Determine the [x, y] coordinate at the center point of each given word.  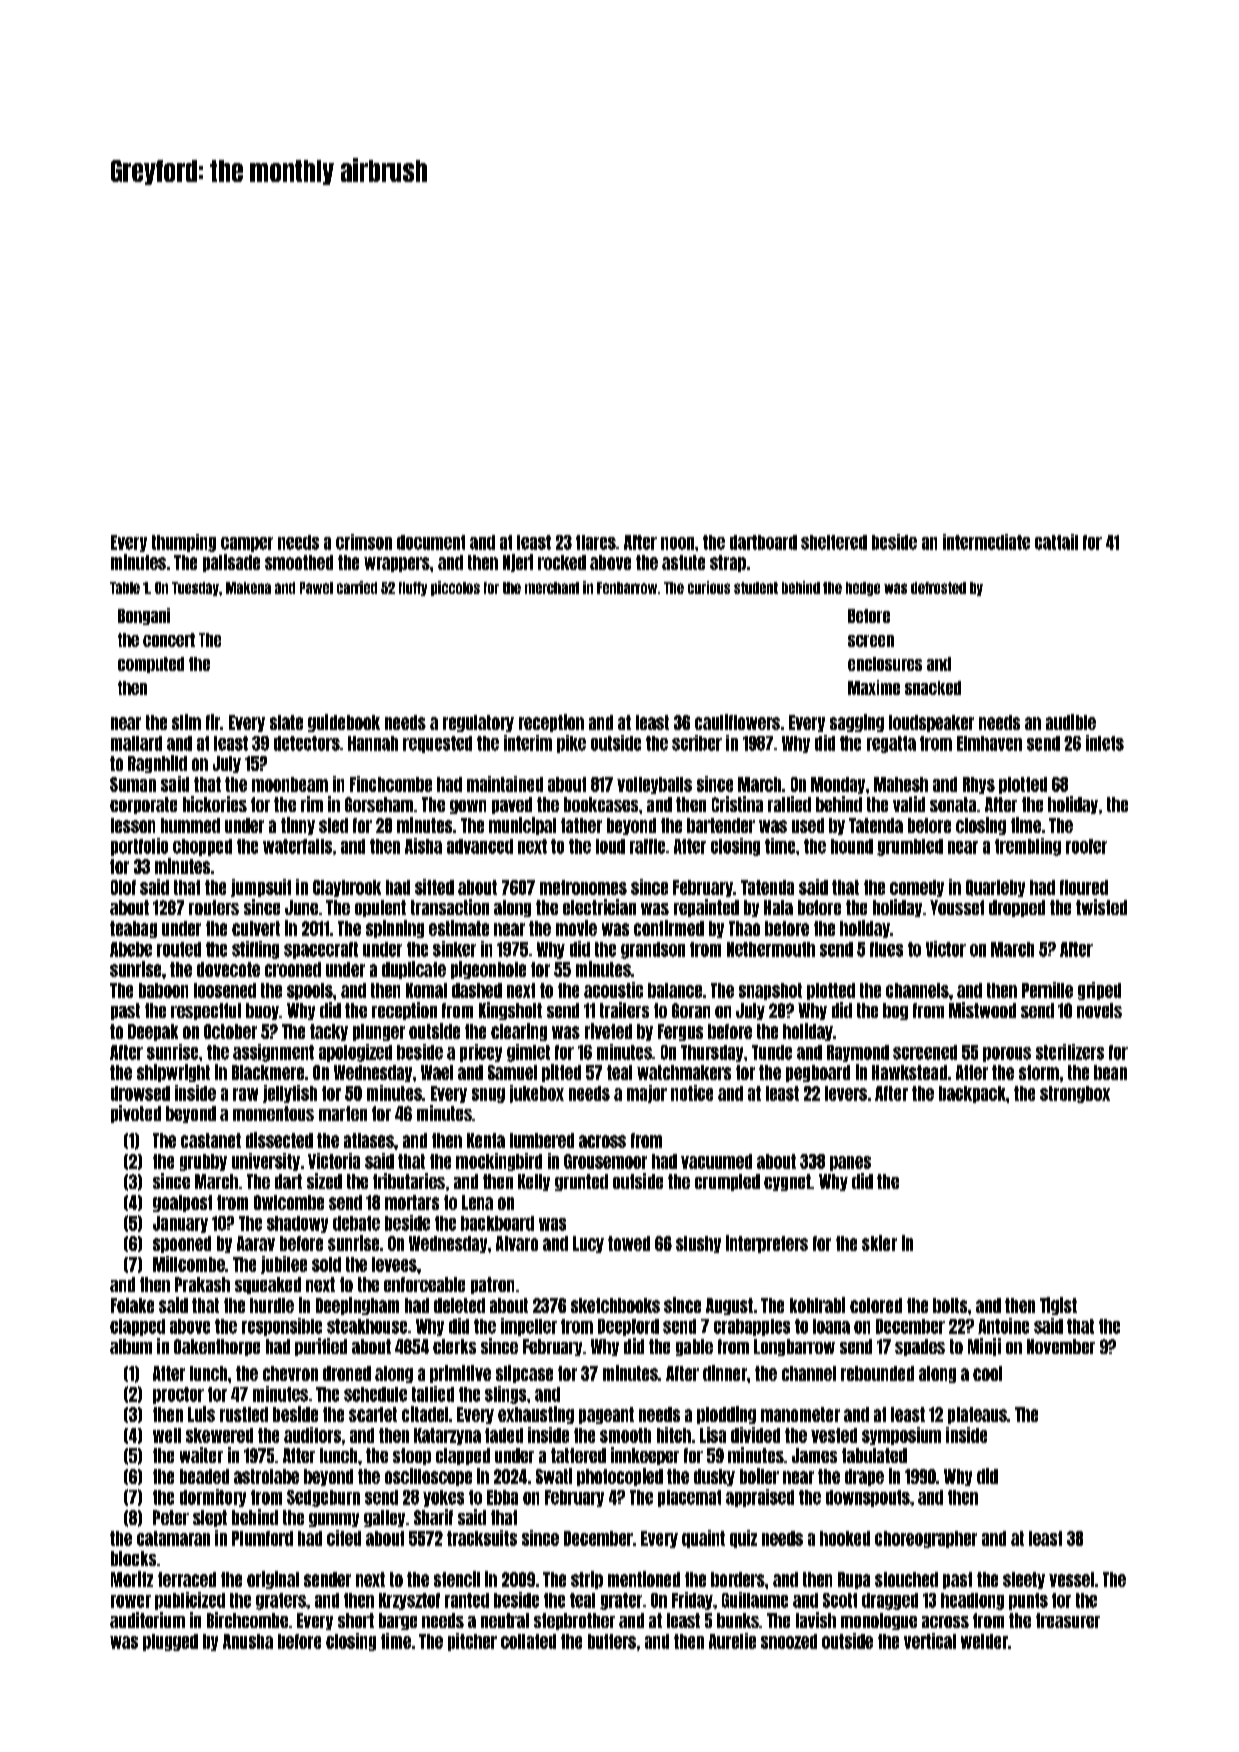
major [647, 1094]
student [756, 588]
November [1061, 1346]
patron [492, 1285]
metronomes [583, 887]
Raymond [858, 1053]
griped [1099, 991]
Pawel [316, 588]
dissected [279, 1140]
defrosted [938, 588]
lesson [133, 825]
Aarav [256, 1243]
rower [131, 1601]
